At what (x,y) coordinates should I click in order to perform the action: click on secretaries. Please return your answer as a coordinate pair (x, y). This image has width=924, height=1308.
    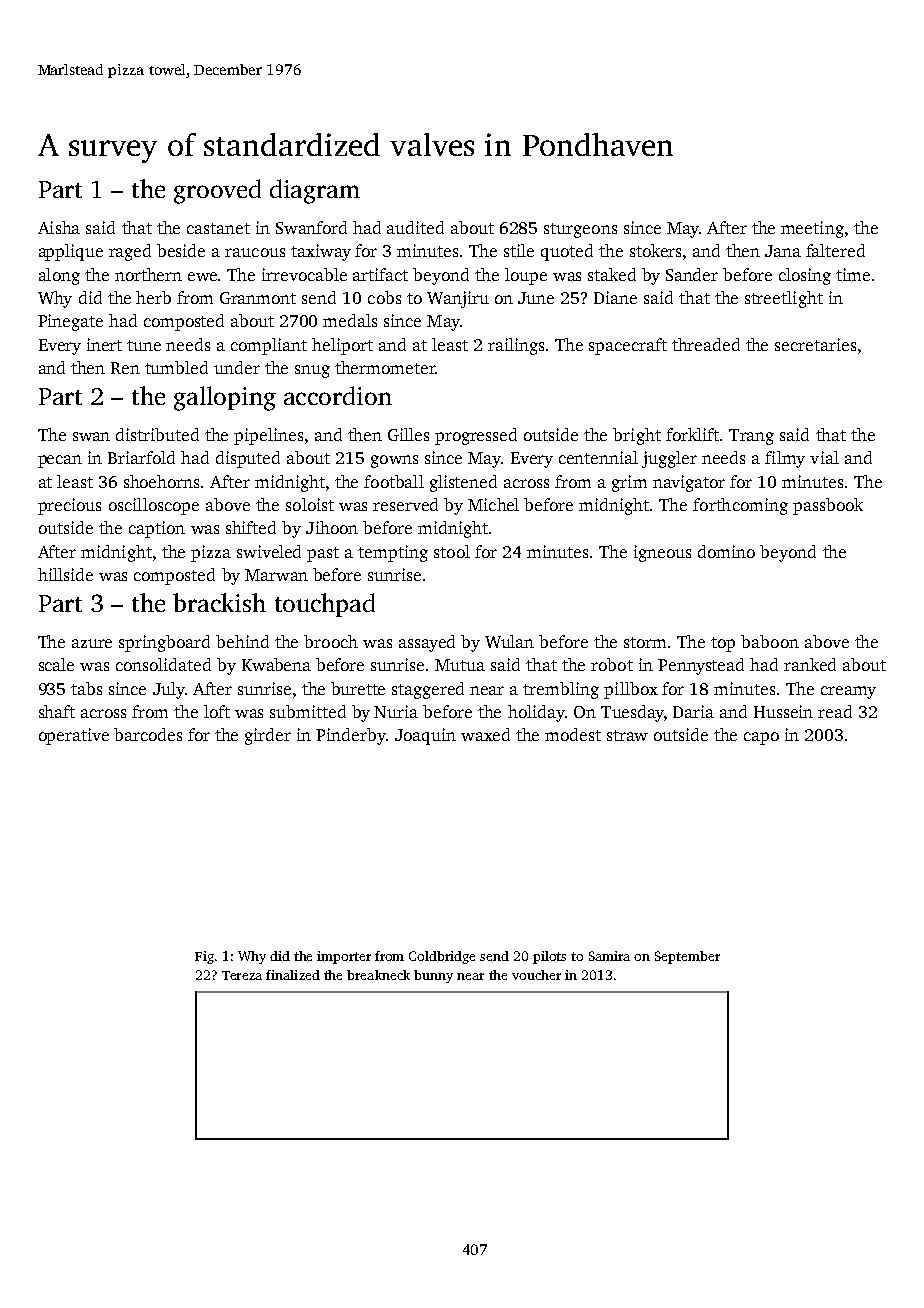
    Looking at the image, I should click on (815, 344).
